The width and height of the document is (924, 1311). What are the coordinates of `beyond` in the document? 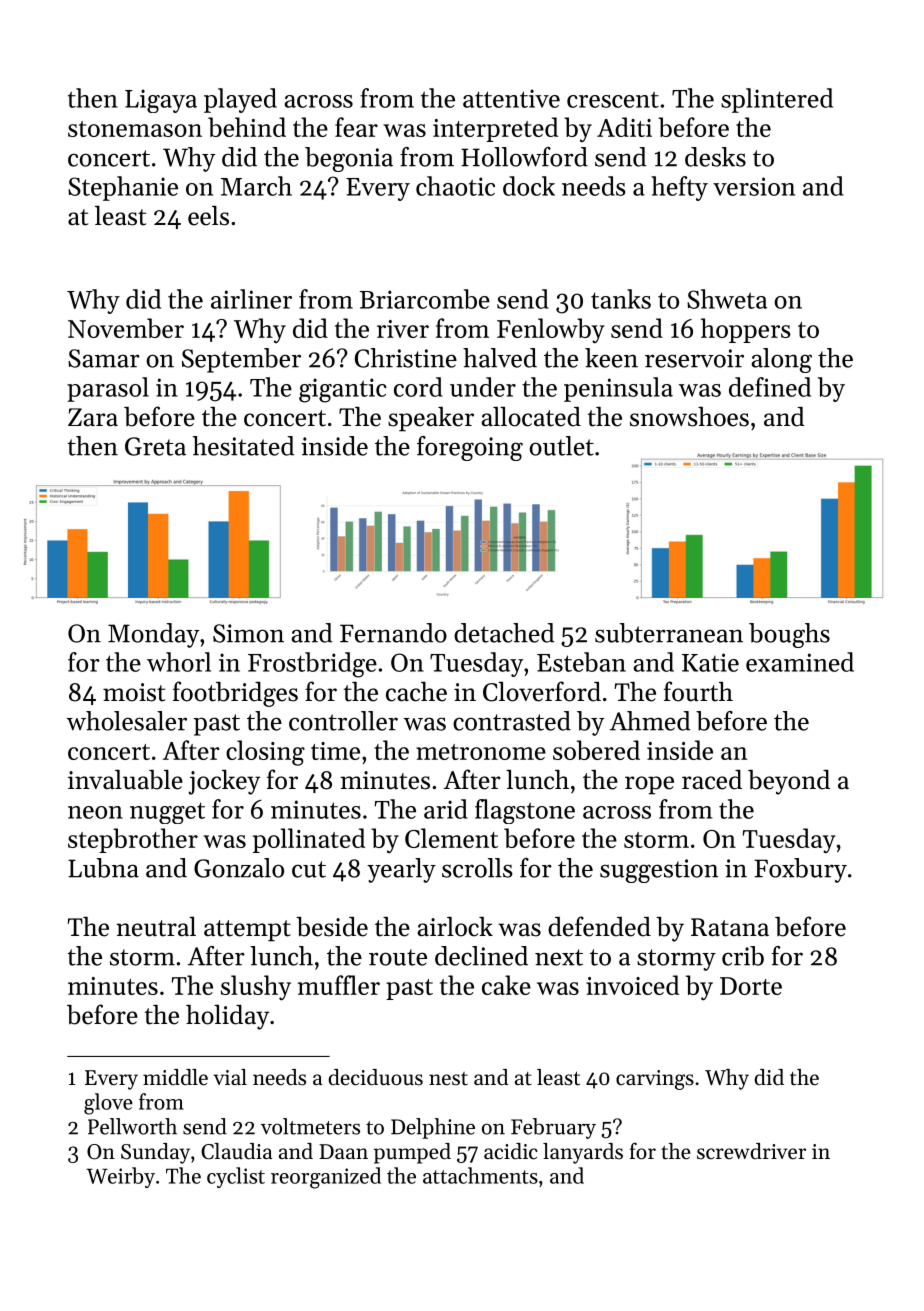 It's located at (789, 782).
